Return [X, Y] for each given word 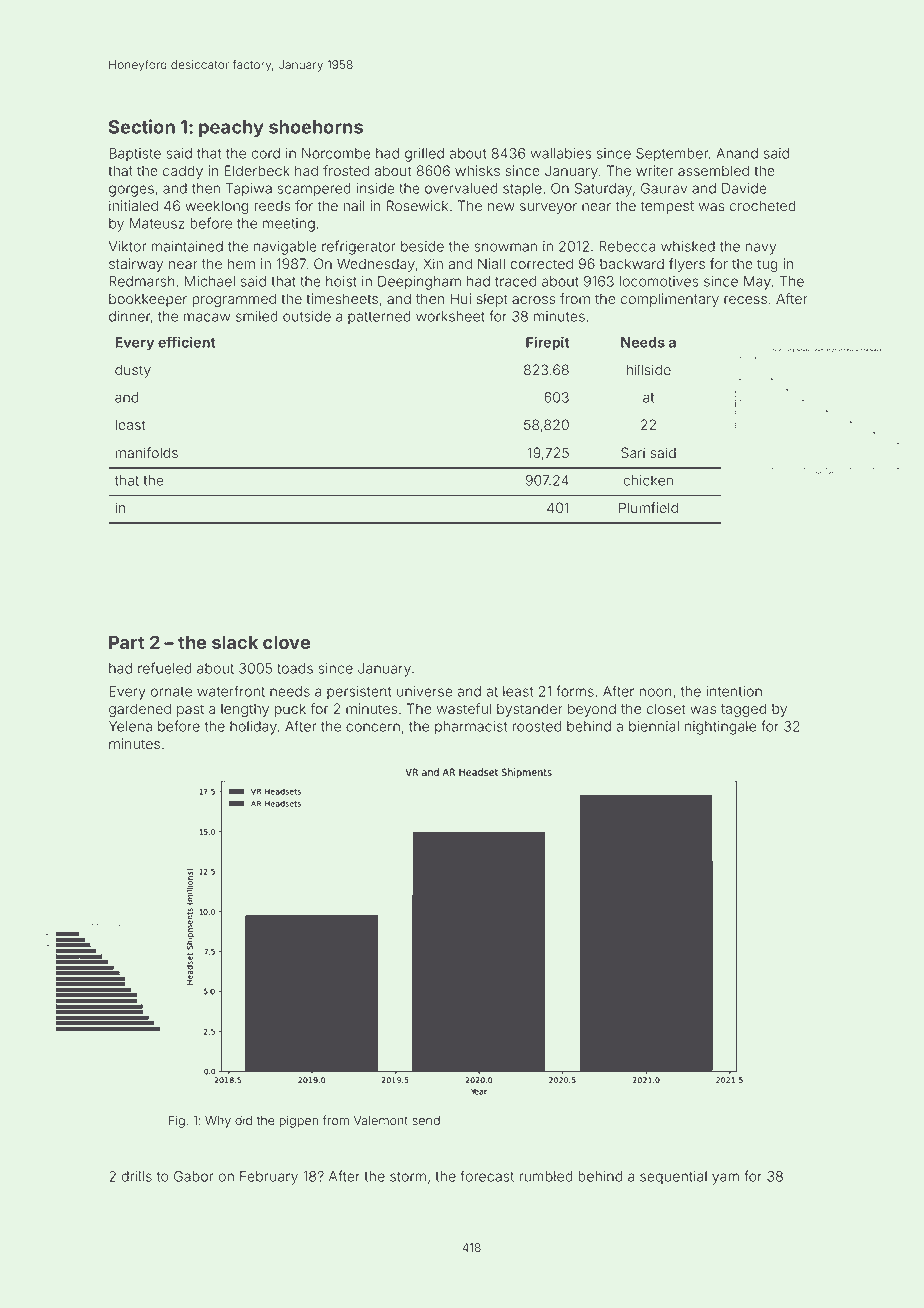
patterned [379, 318]
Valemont [381, 1120]
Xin [433, 263]
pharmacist [471, 728]
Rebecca [627, 246]
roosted [537, 726]
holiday [253, 728]
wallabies [560, 153]
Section [142, 126]
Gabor [194, 1176]
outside [307, 316]
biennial [654, 726]
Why [218, 1122]
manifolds [146, 453]
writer [655, 171]
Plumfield [648, 508]
